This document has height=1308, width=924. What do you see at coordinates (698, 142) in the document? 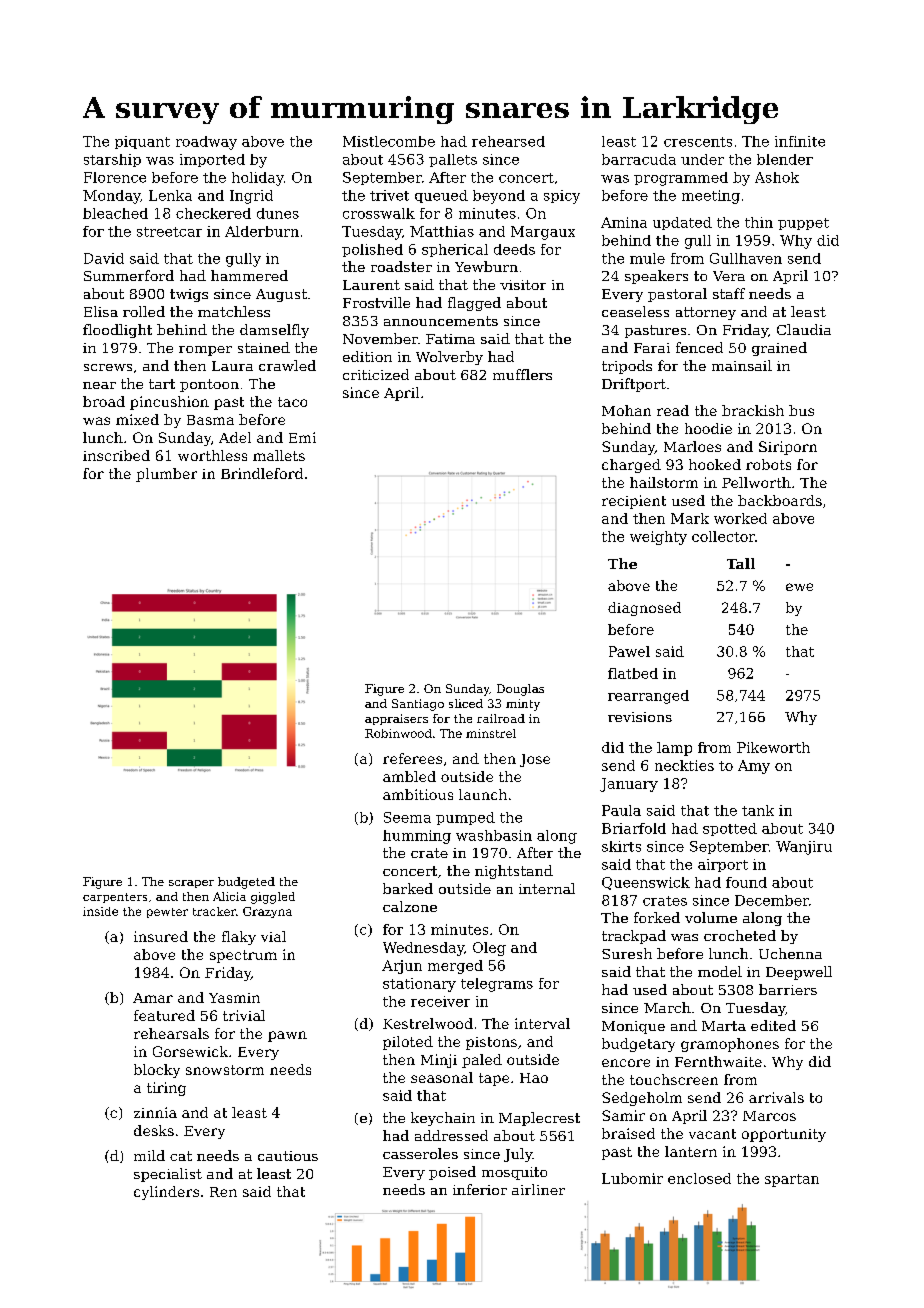
I see `crescents` at bounding box center [698, 142].
